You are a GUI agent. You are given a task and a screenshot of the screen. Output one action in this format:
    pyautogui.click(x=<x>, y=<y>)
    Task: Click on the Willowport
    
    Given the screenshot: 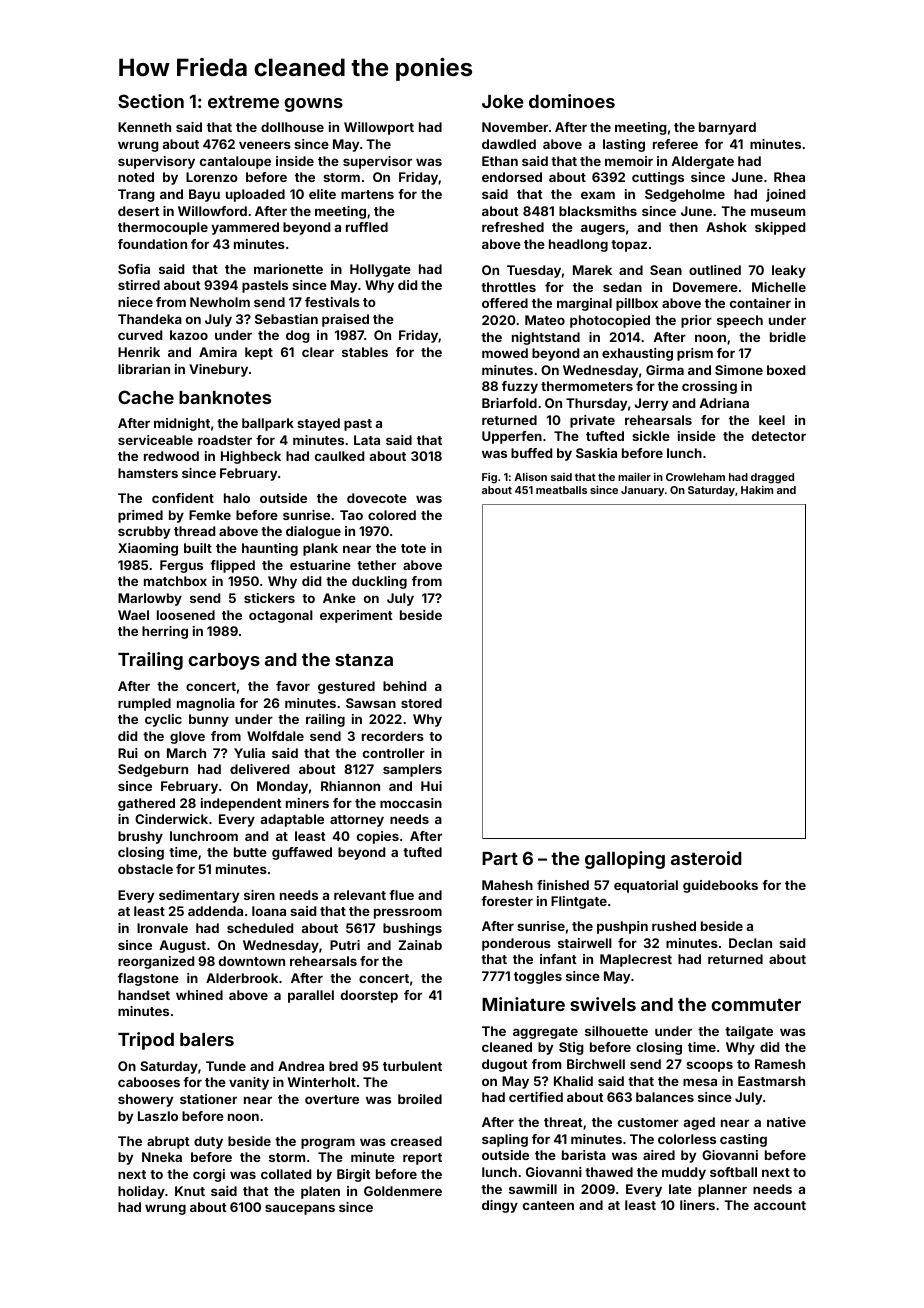 What is the action you would take?
    pyautogui.click(x=379, y=128)
